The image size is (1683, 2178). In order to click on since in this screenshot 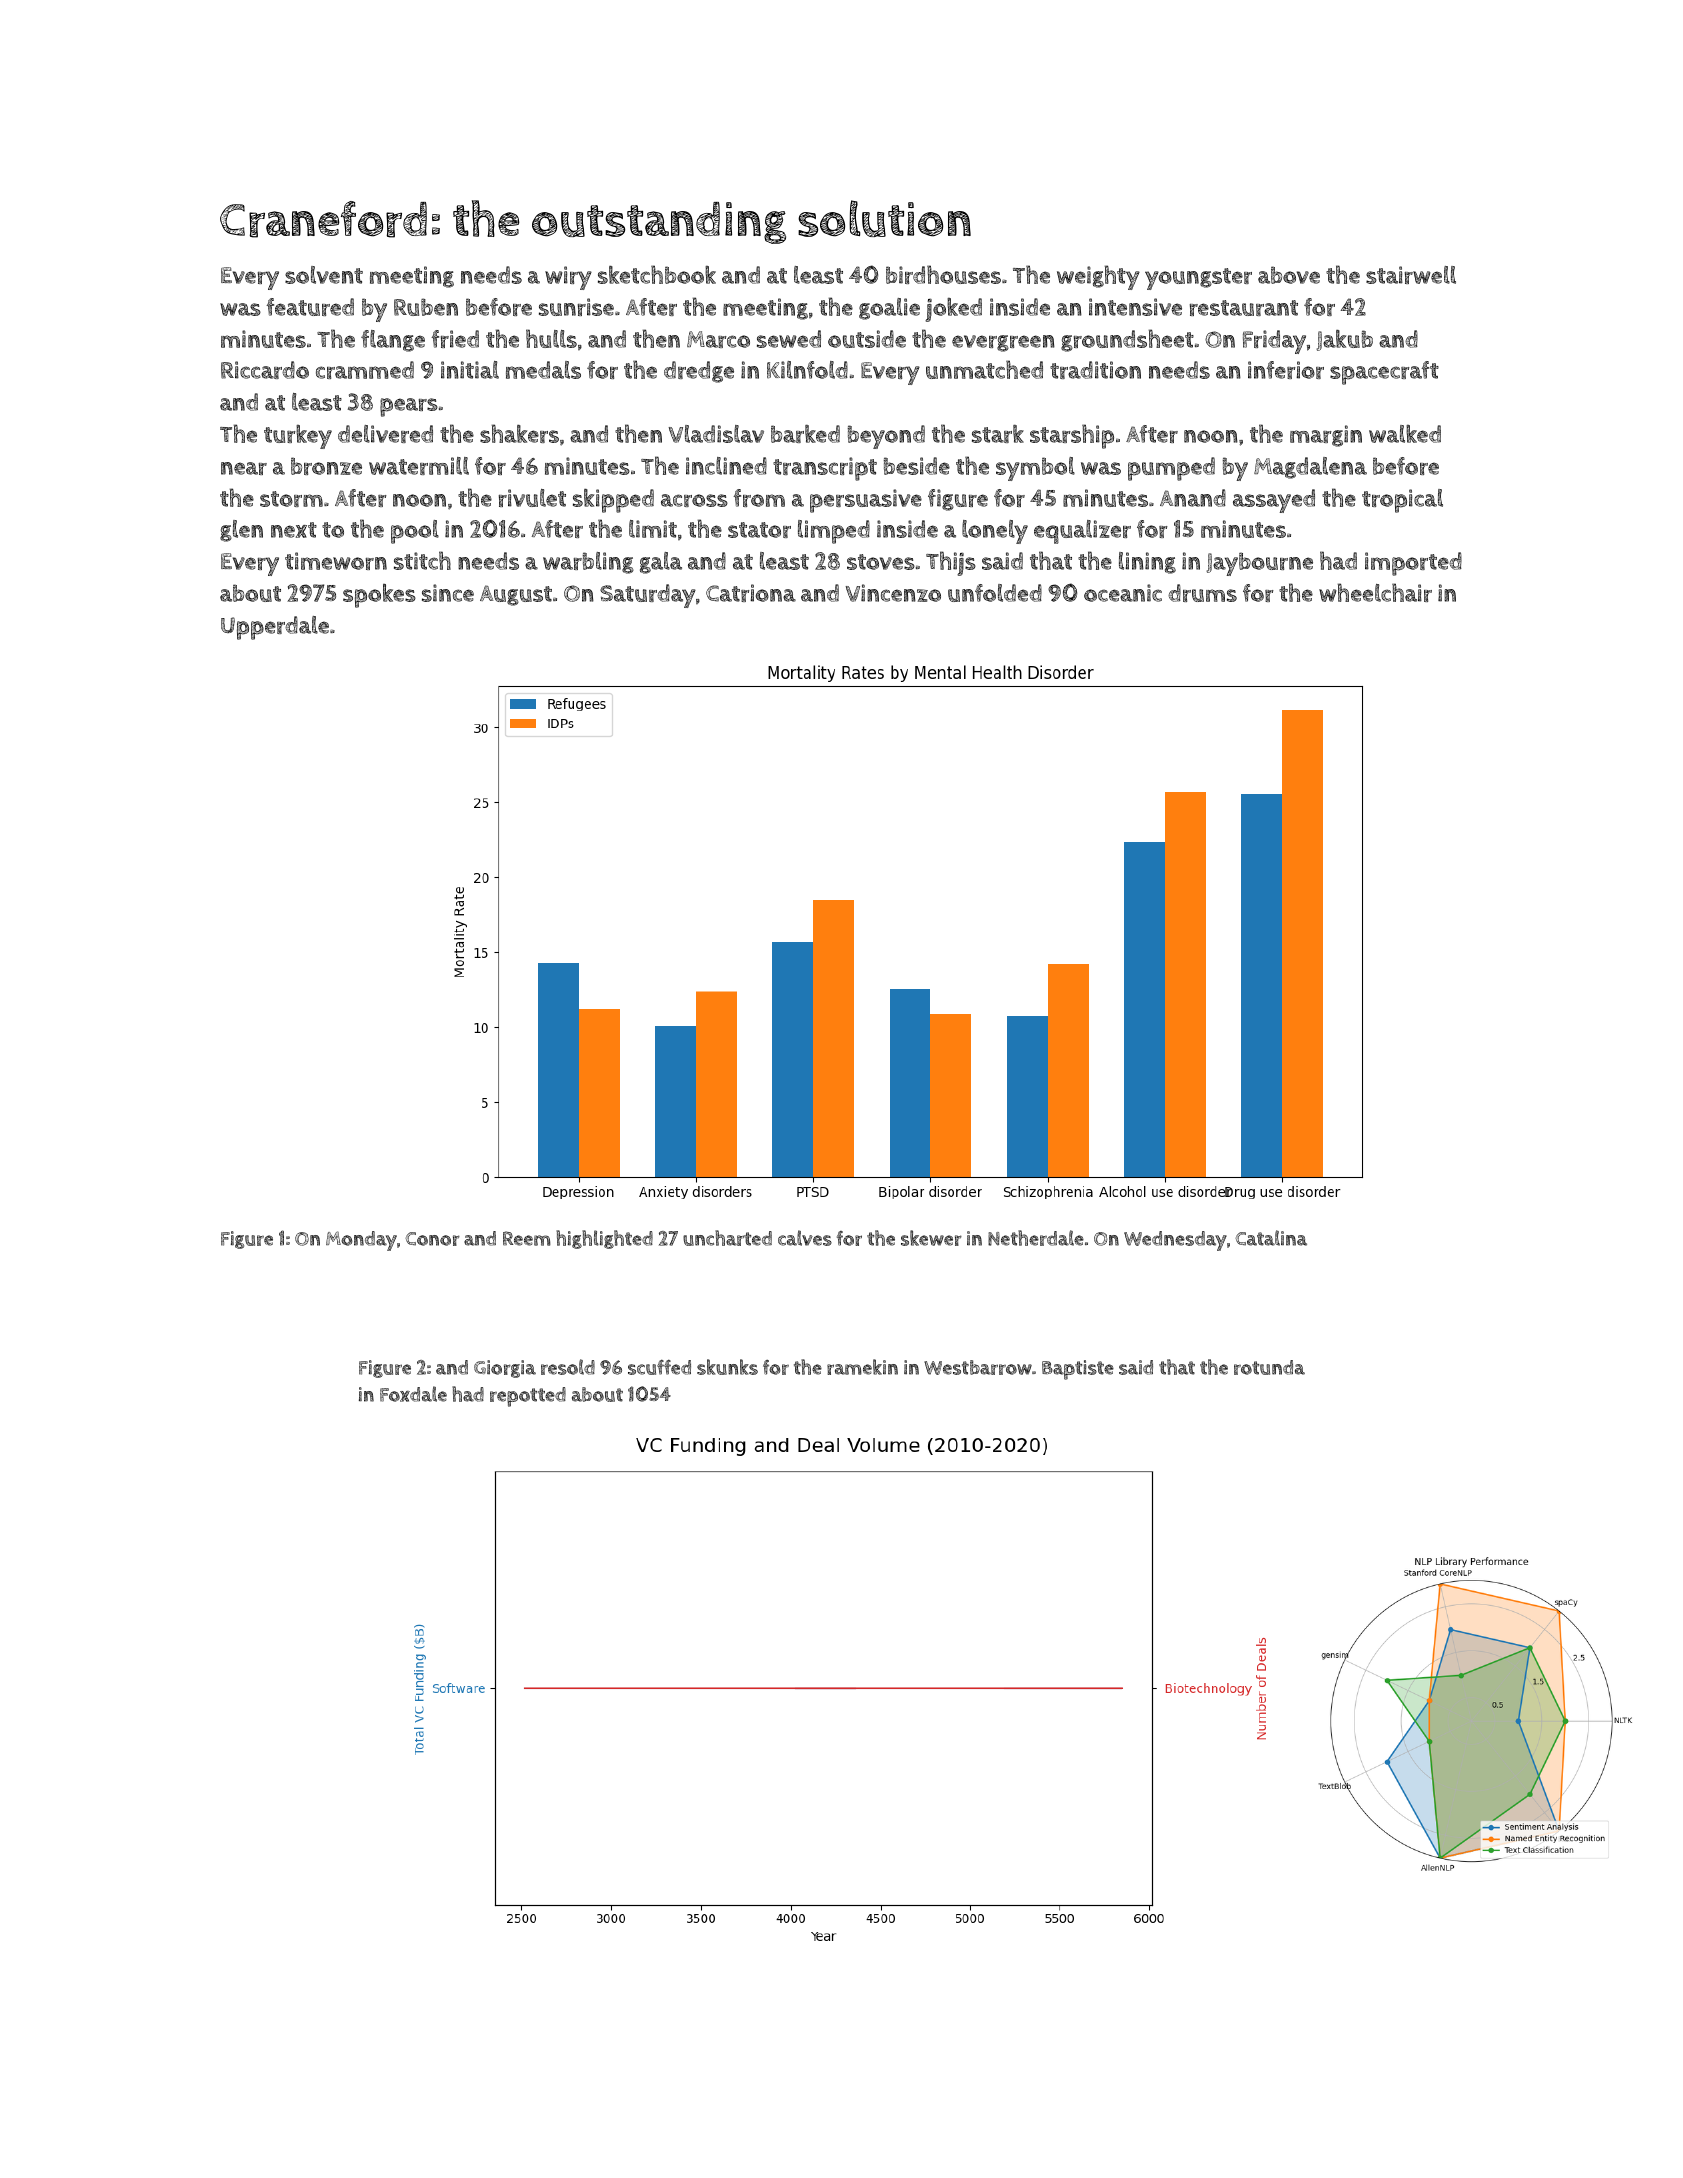, I will do `click(448, 593)`.
